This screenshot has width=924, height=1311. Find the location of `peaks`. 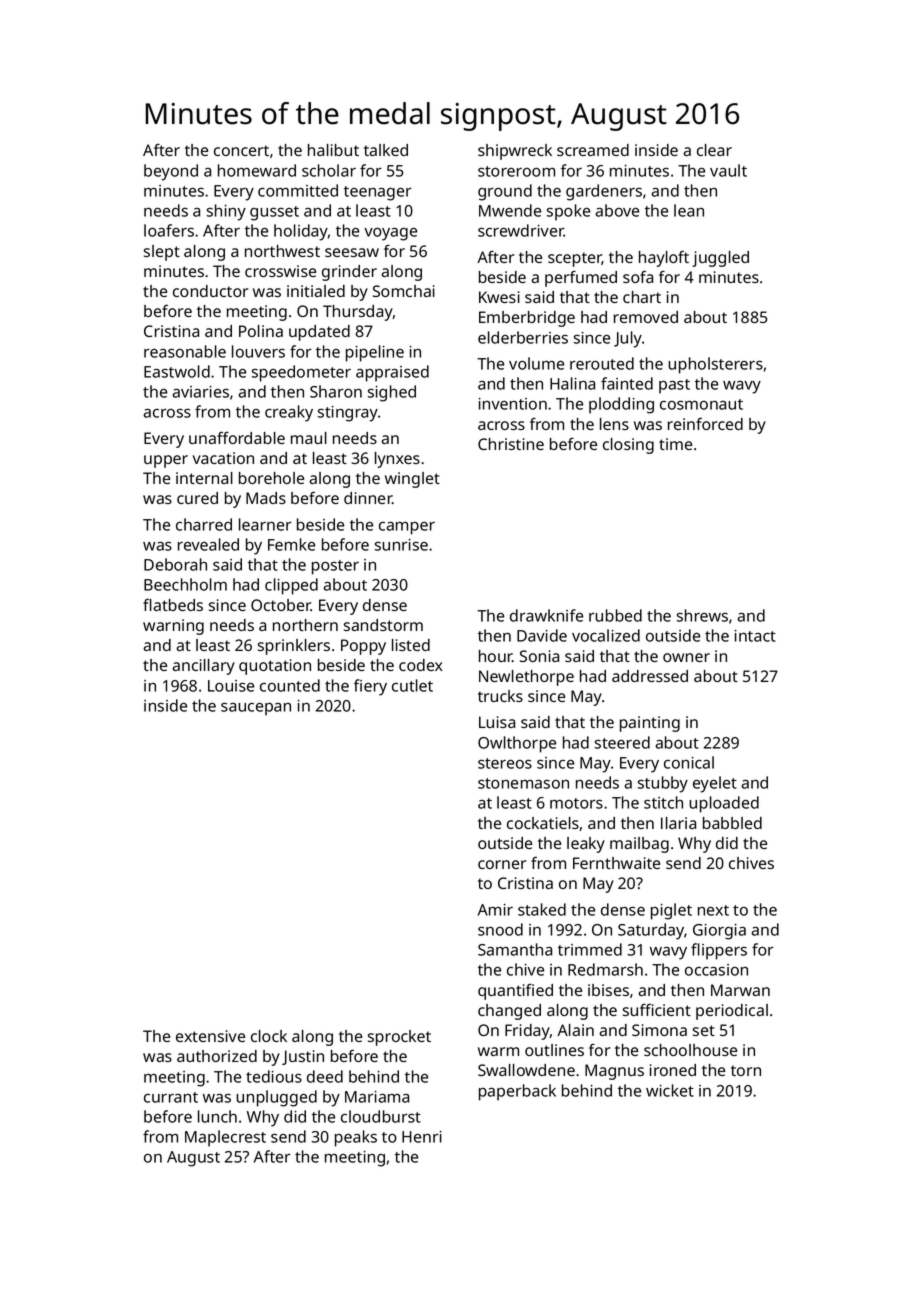

peaks is located at coordinates (356, 1138).
